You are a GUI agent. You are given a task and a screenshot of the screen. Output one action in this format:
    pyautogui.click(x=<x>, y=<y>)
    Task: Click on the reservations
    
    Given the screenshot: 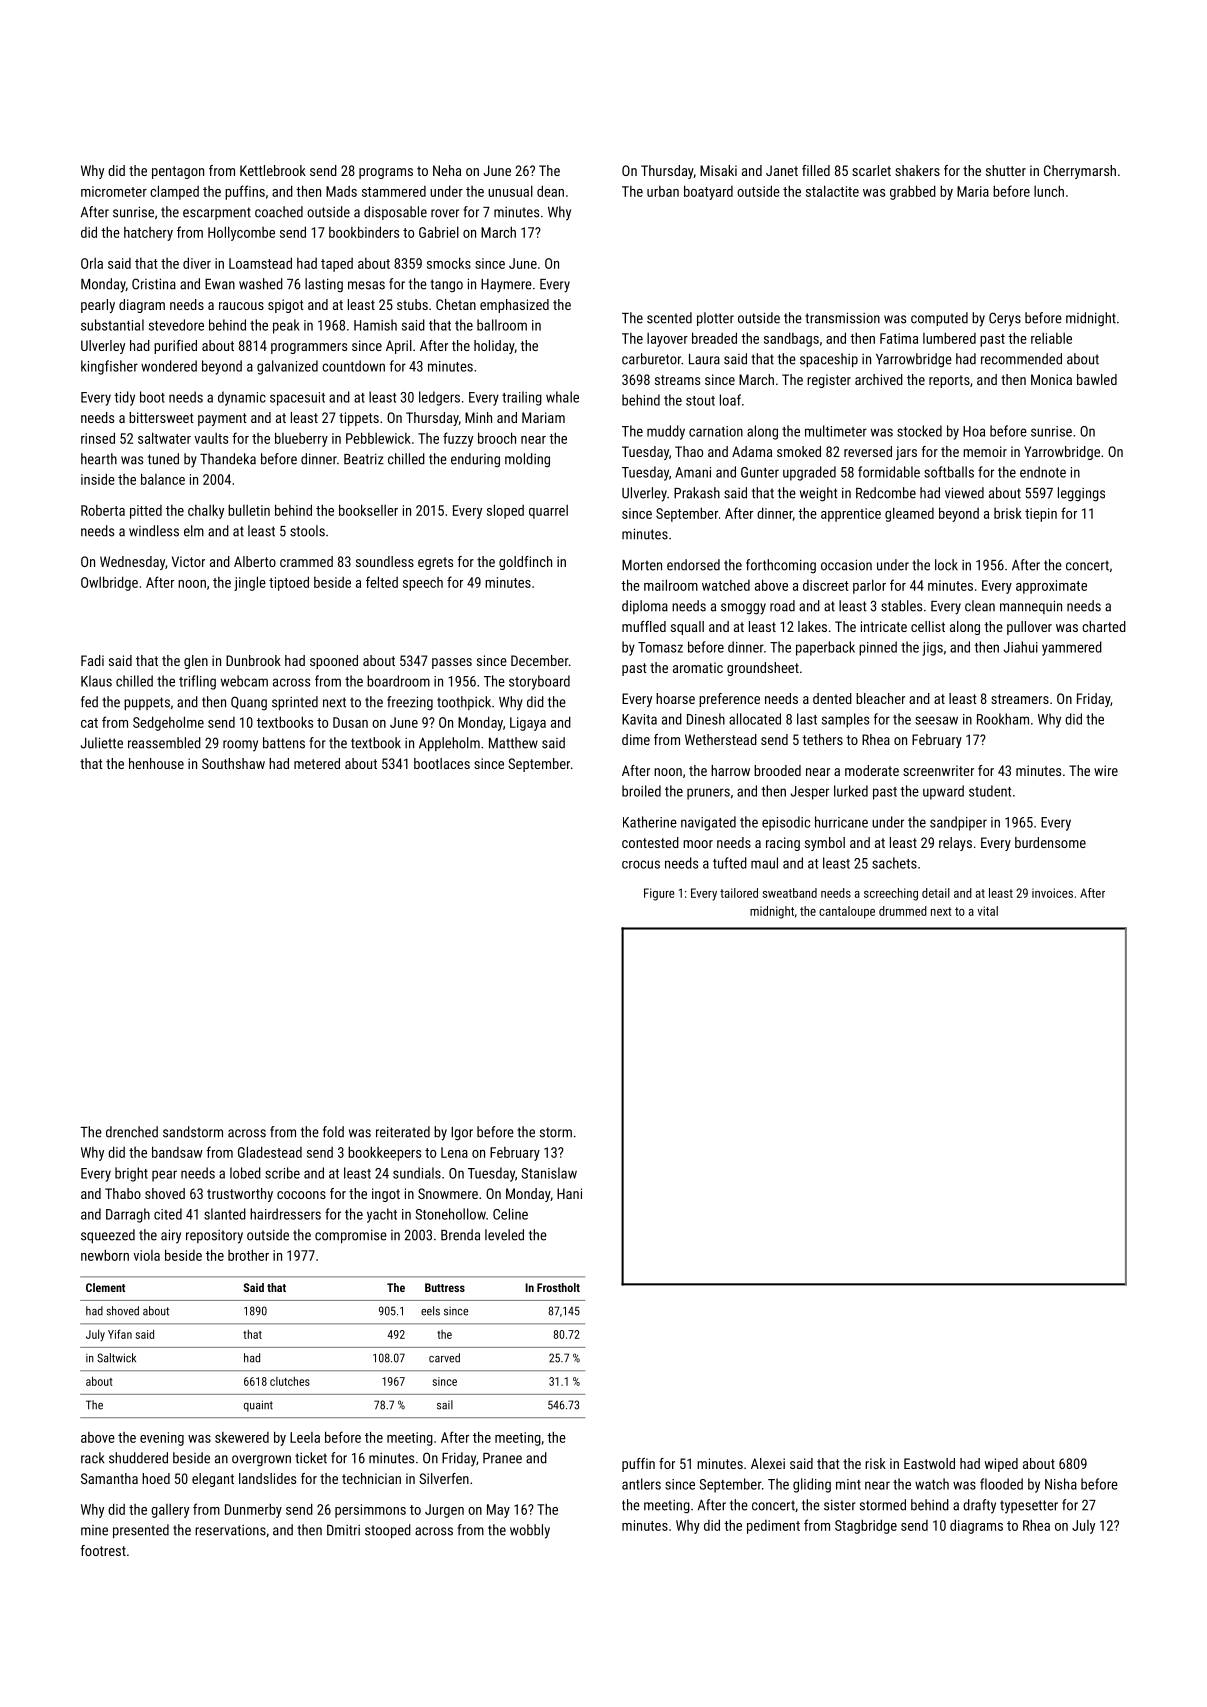 What is the action you would take?
    pyautogui.click(x=230, y=1530)
